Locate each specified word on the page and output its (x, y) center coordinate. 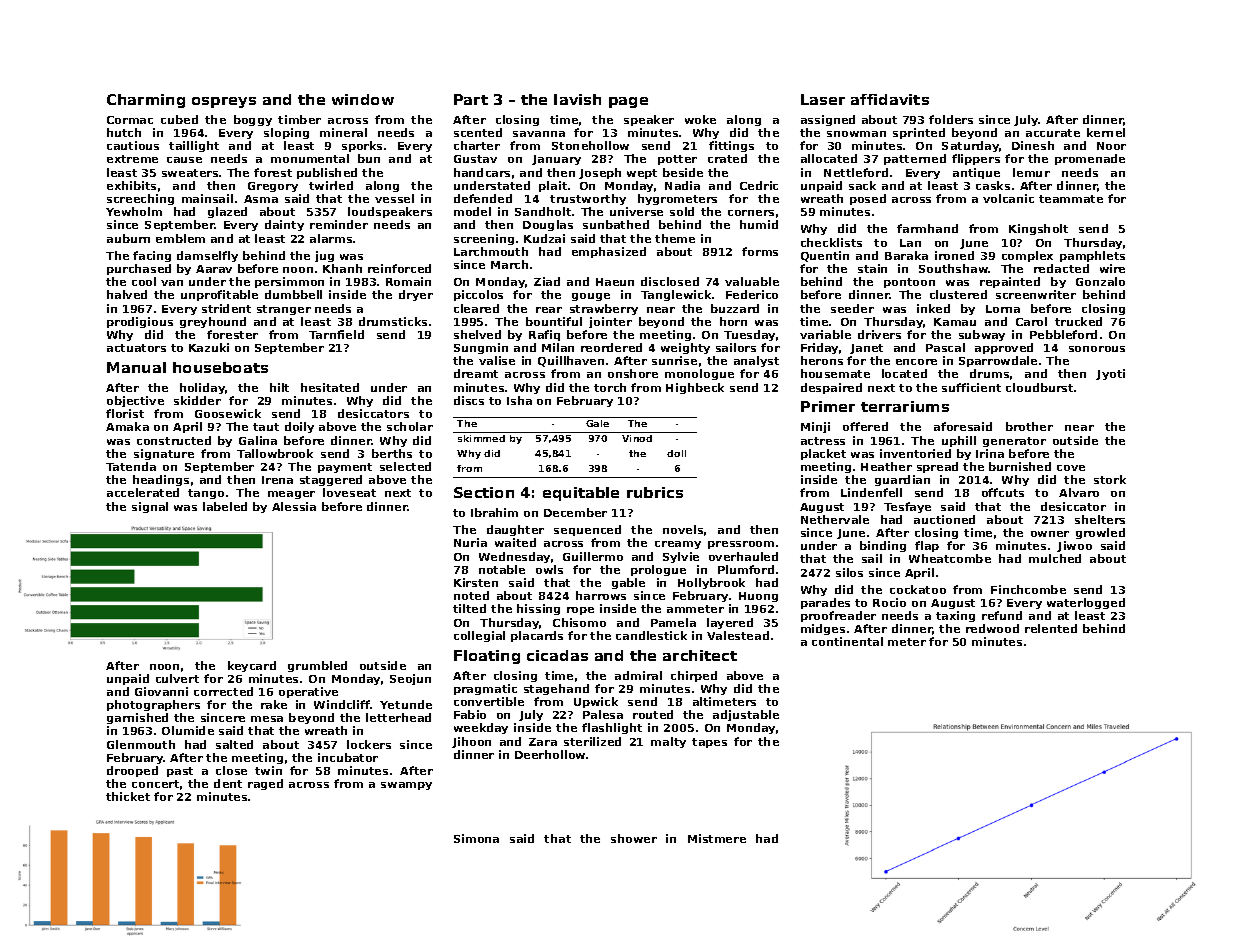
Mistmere (717, 838)
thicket (128, 796)
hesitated (330, 387)
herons (822, 360)
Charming (146, 101)
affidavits (890, 99)
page (628, 102)
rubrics (655, 492)
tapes (709, 743)
